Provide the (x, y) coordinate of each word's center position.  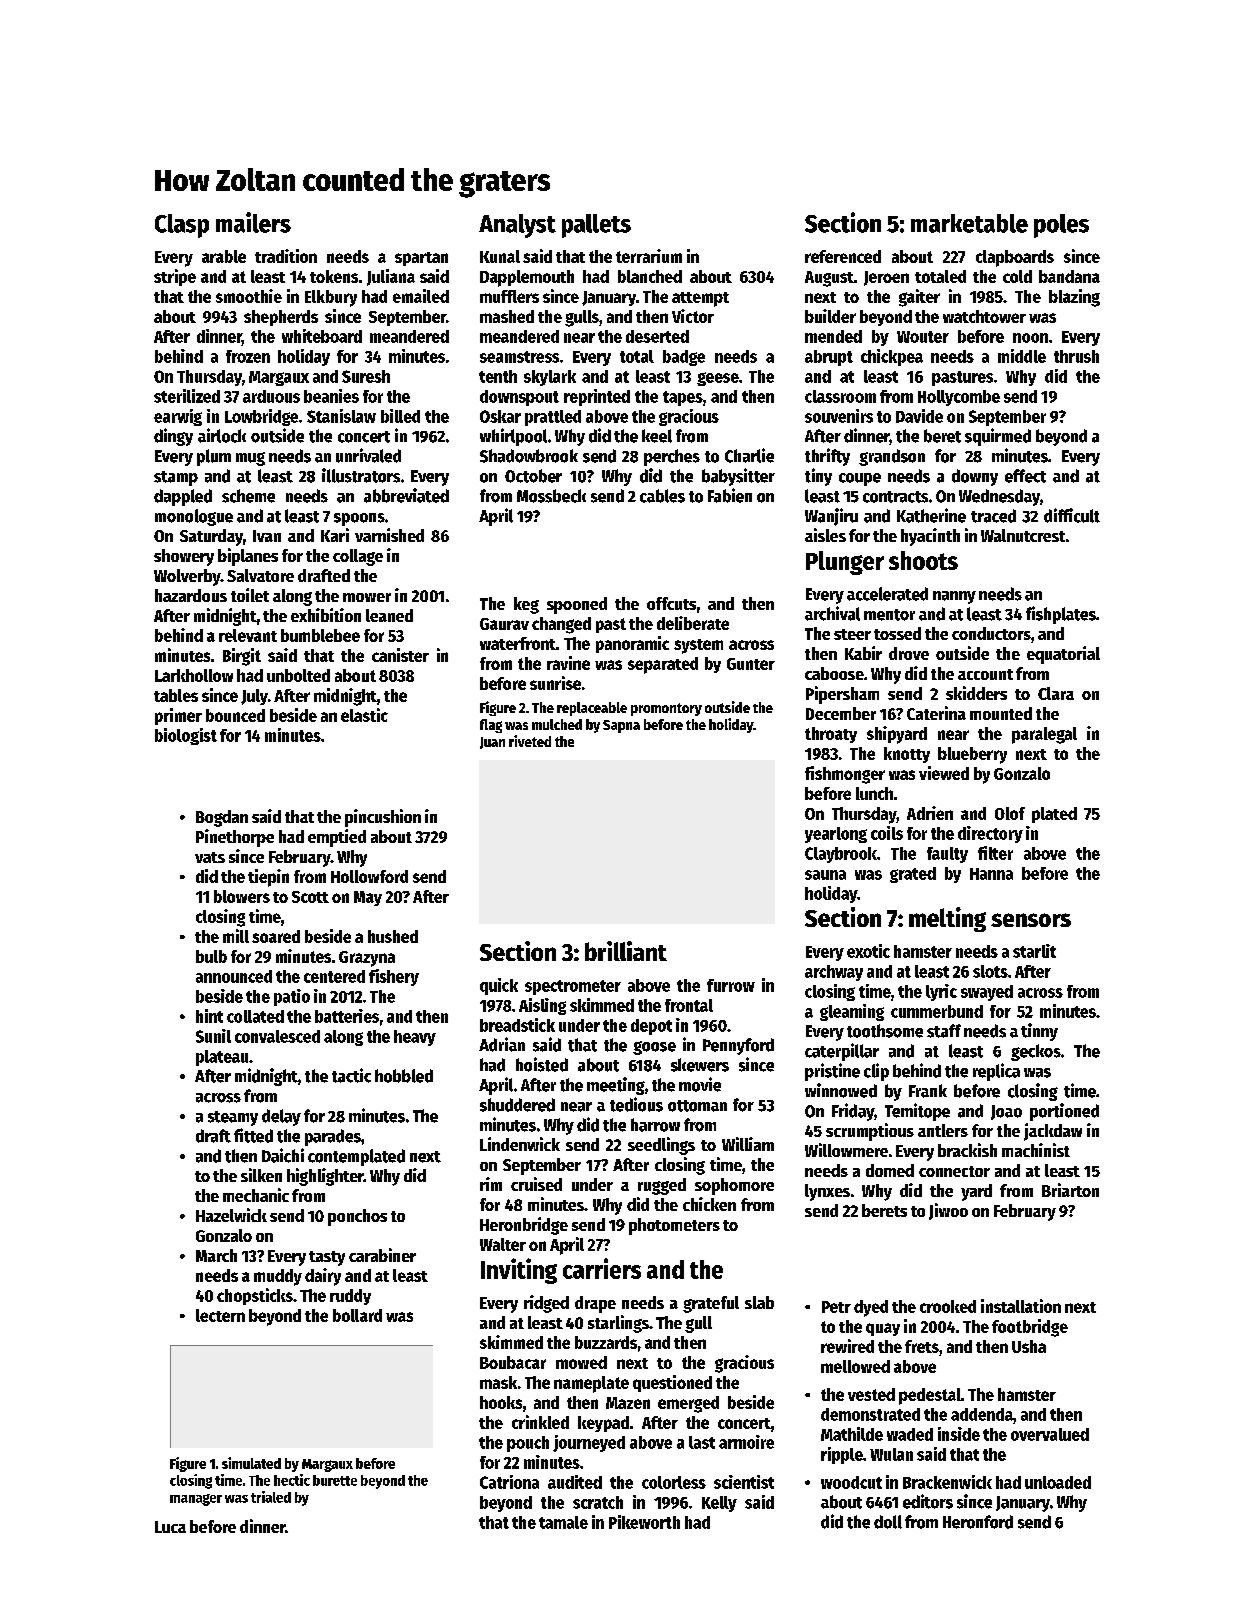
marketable (969, 223)
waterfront (518, 643)
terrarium (649, 256)
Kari (335, 535)
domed (890, 1170)
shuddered (517, 1105)
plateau (222, 1058)
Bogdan (222, 818)
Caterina (936, 713)
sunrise (555, 683)
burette (335, 1480)
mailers (253, 222)
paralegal (1044, 735)
